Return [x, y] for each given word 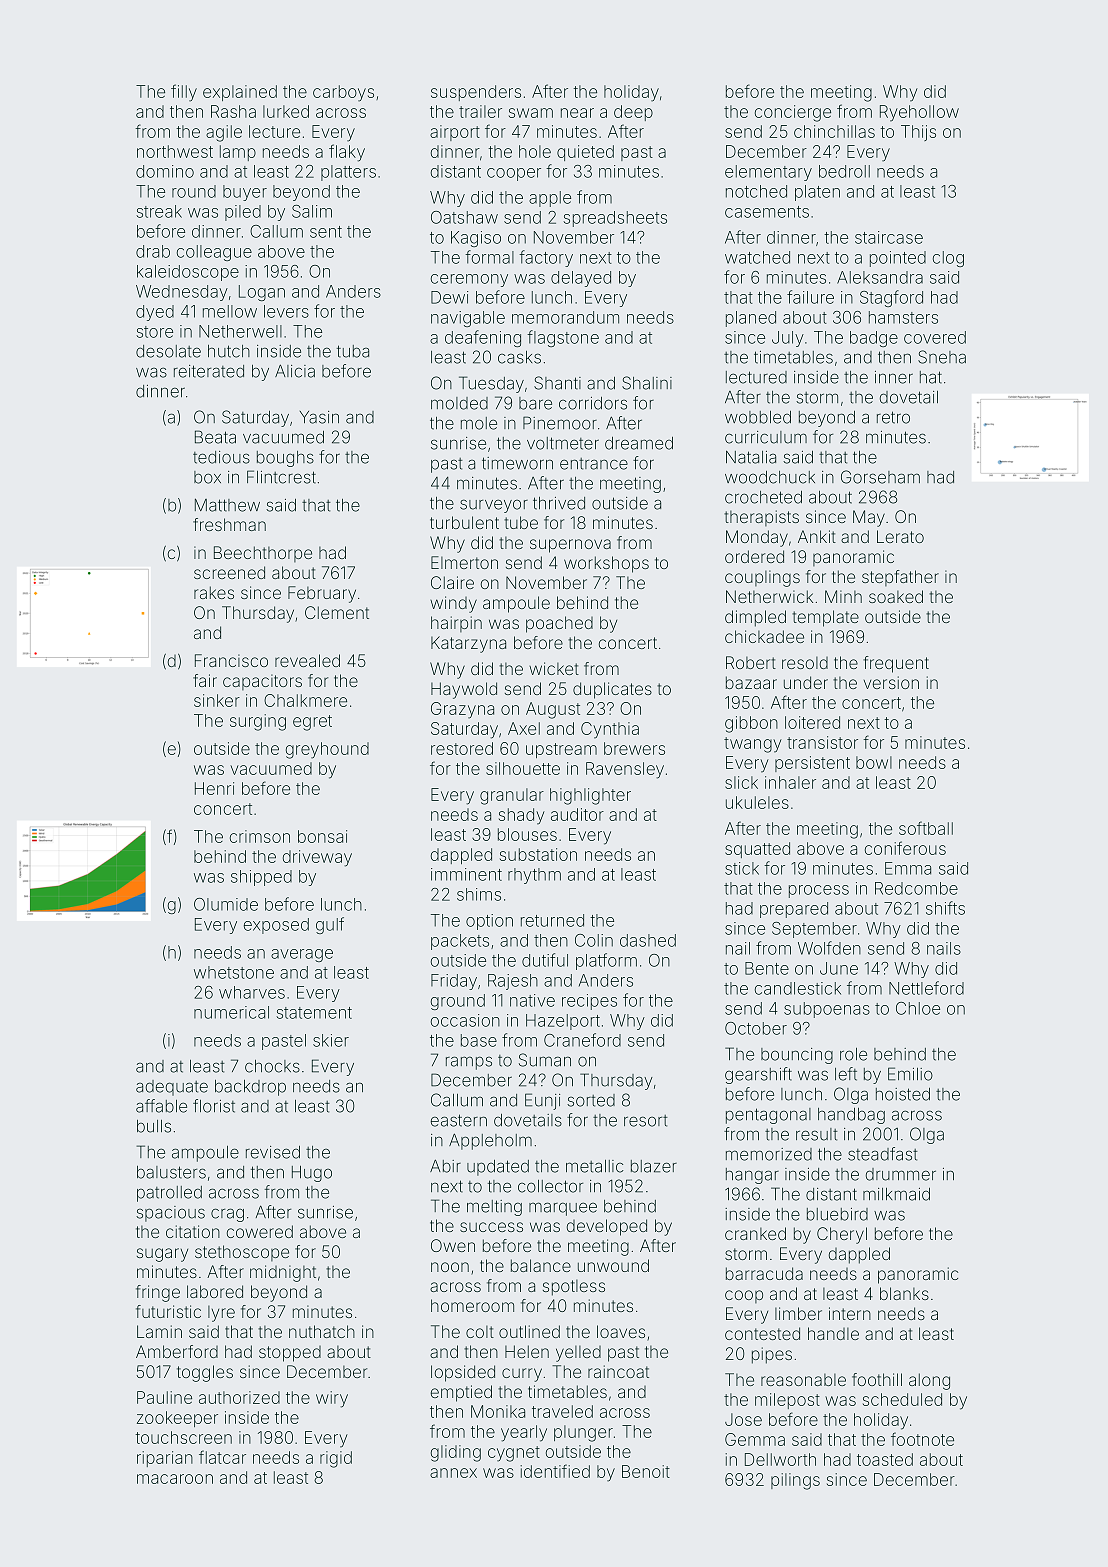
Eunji [542, 1101]
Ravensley [625, 770]
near [577, 113]
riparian [165, 1459]
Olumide [226, 904]
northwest [175, 151]
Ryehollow [919, 113]
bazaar [751, 682]
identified [555, 1471]
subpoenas [827, 1010]
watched [757, 257]
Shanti [557, 383]
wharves [252, 992]
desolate [168, 351]
